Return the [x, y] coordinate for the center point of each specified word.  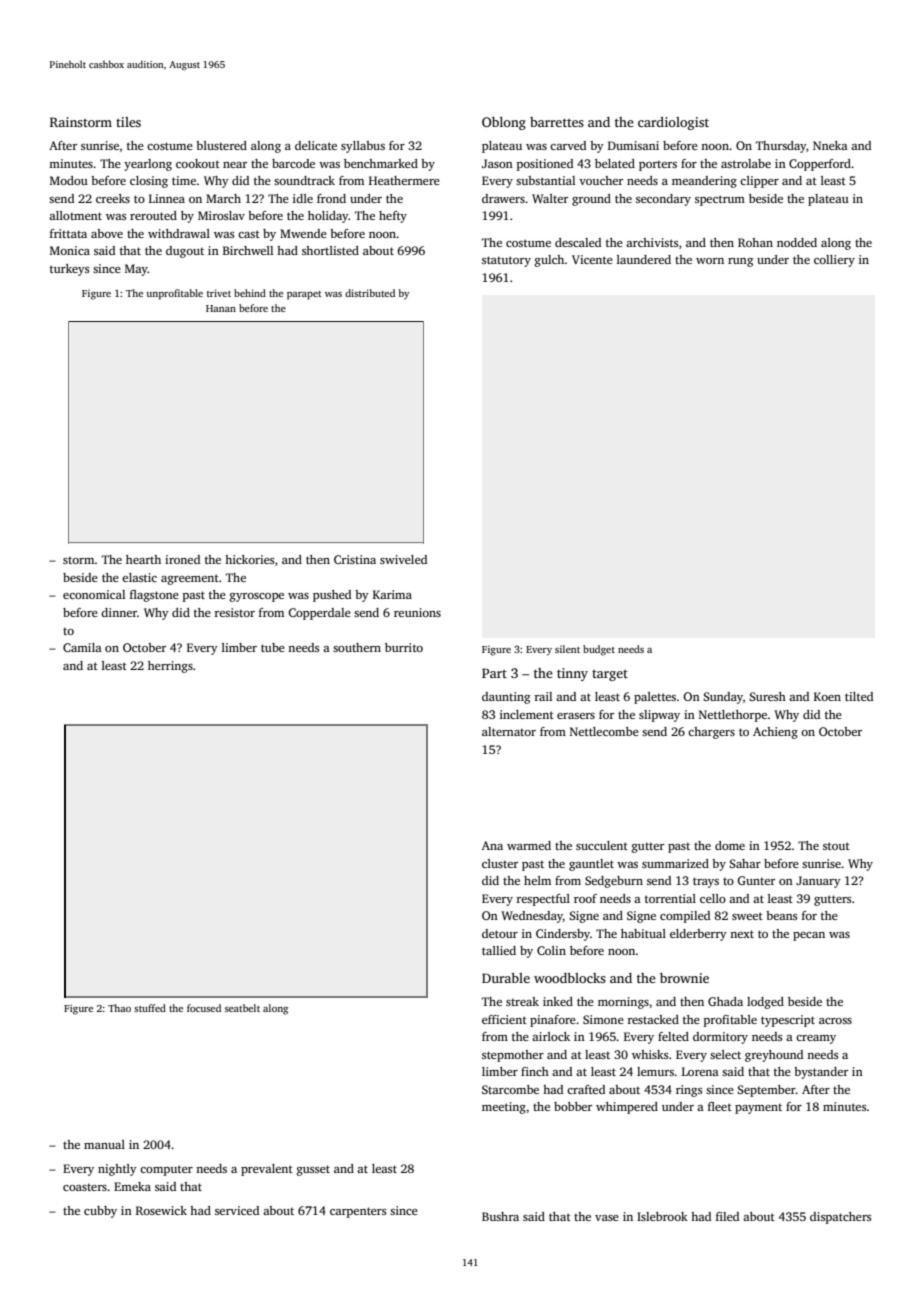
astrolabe [746, 163]
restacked [653, 1019]
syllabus [363, 147]
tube [273, 647]
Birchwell [248, 250]
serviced [237, 1210]
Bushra [500, 1216]
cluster [500, 863]
